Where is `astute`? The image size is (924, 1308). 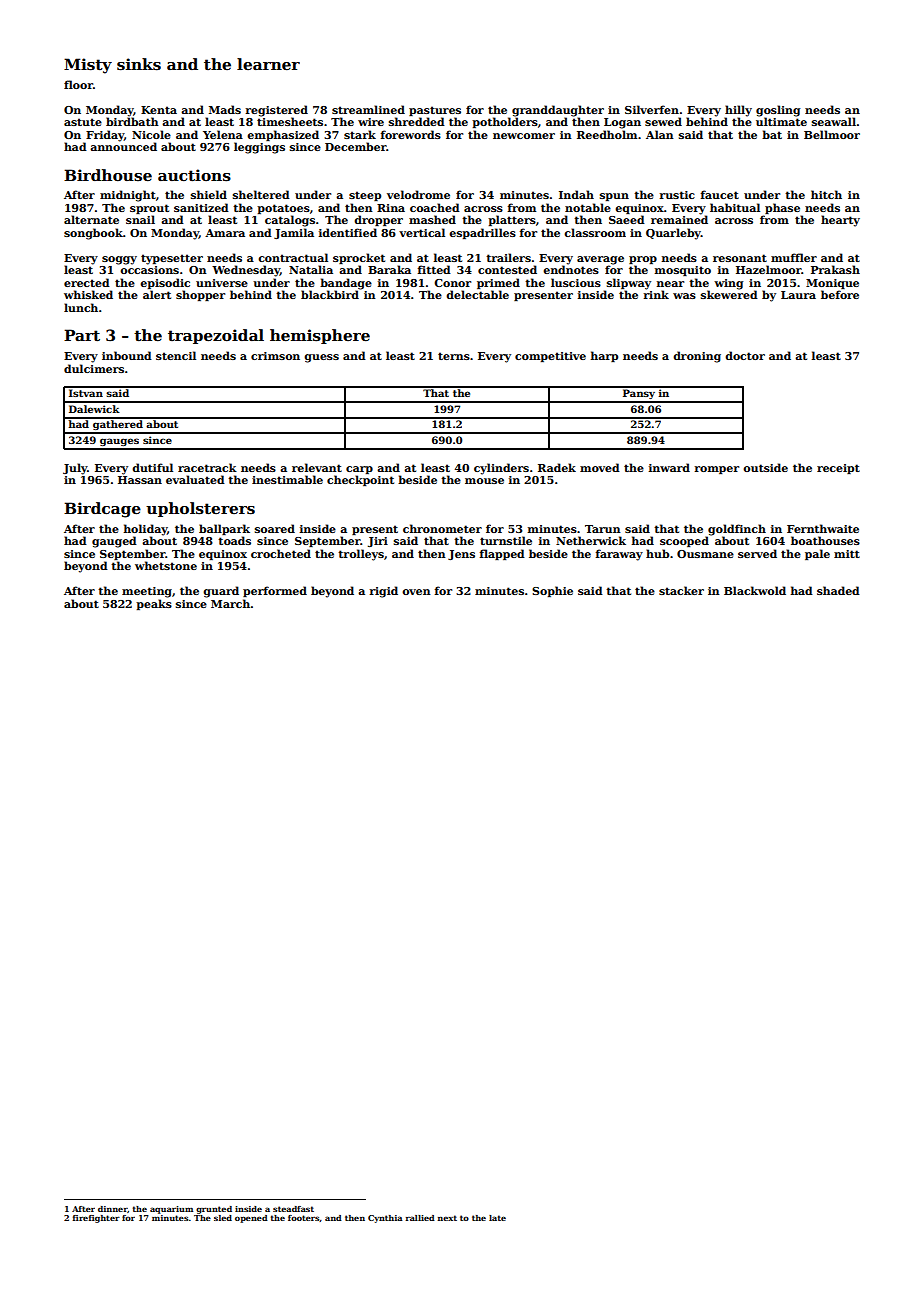 astute is located at coordinates (83, 122).
